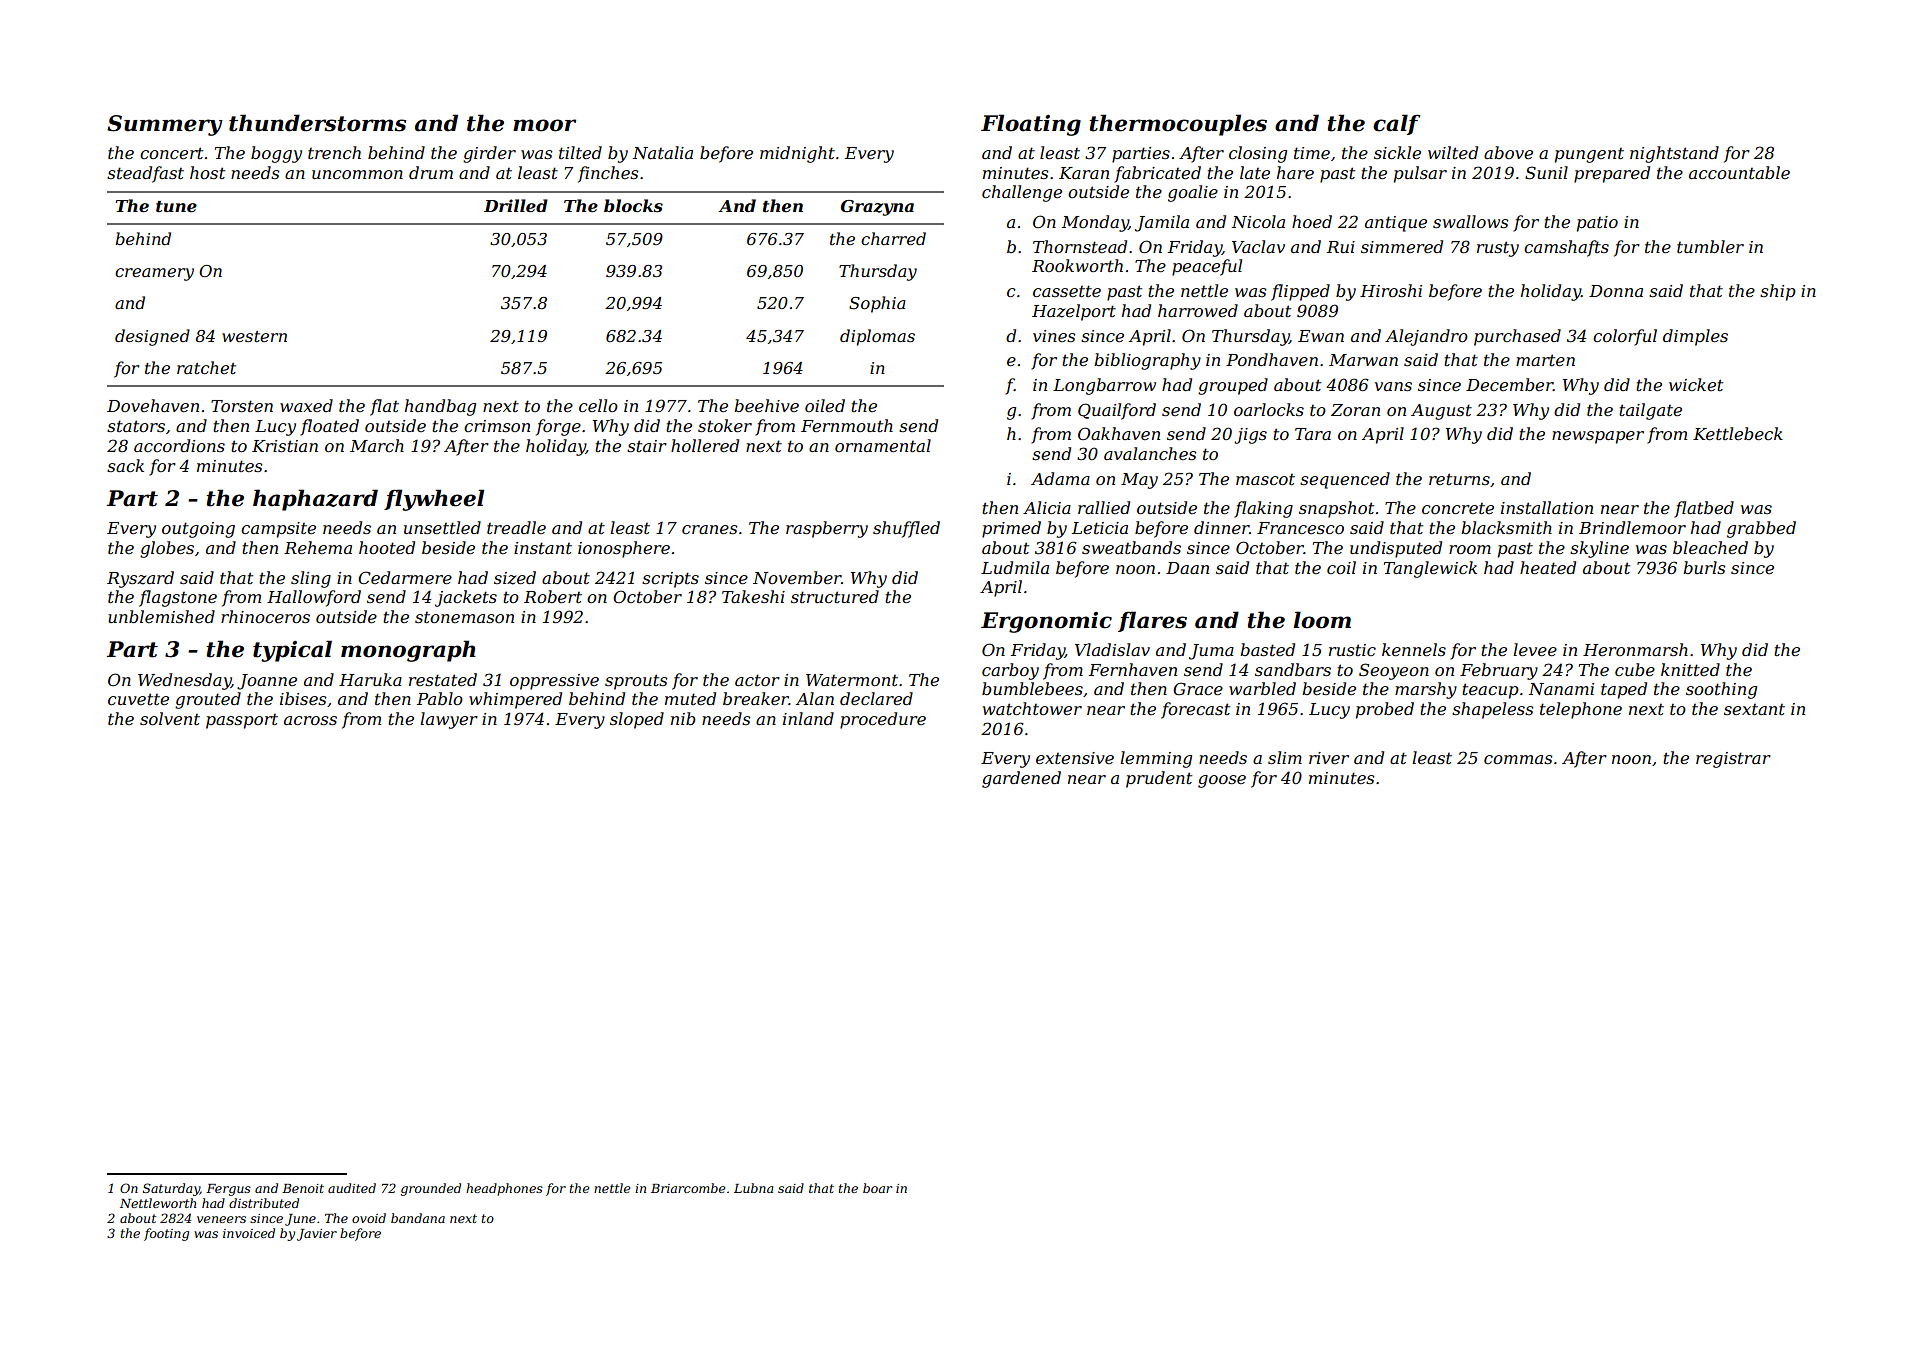 This page has width=1926, height=1362. What do you see at coordinates (753, 596) in the page?
I see `Takeshi` at bounding box center [753, 596].
